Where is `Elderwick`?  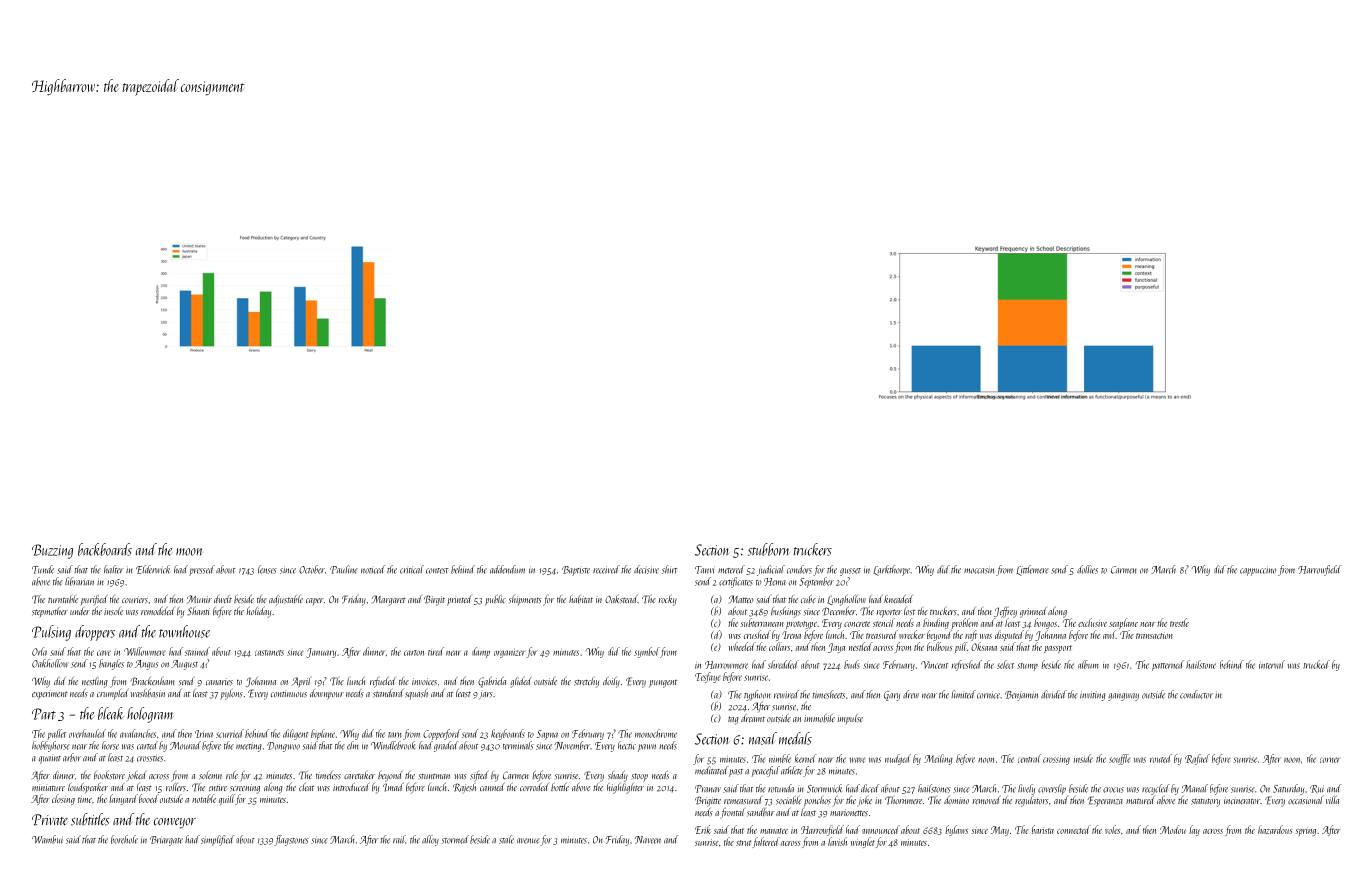
Elderwick is located at coordinates (153, 569).
